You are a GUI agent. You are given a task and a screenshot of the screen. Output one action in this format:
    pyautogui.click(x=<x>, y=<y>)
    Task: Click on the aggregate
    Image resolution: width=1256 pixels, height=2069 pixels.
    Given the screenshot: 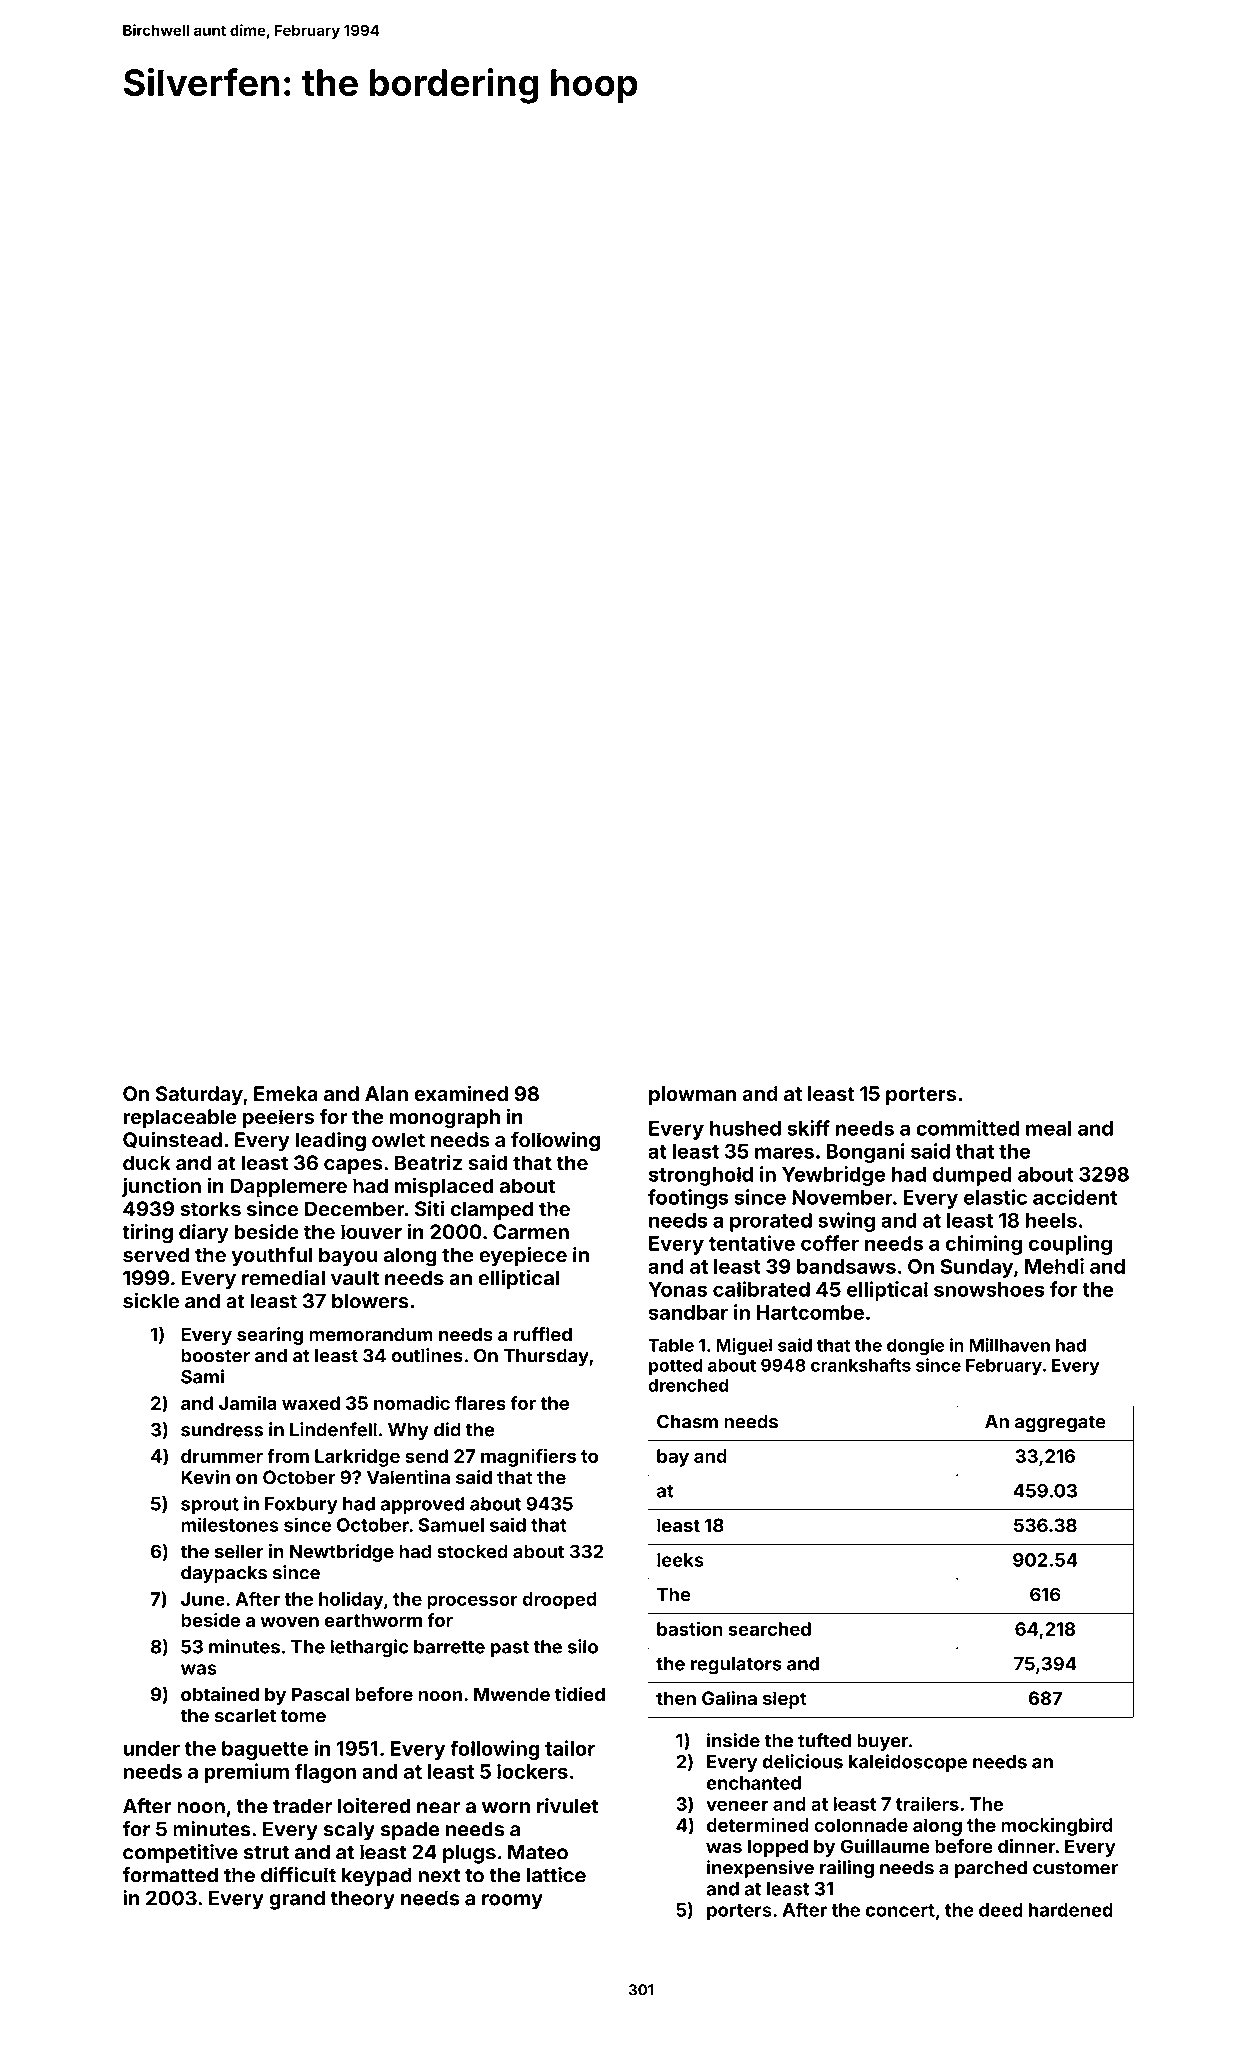 What is the action you would take?
    pyautogui.click(x=1060, y=1424)
